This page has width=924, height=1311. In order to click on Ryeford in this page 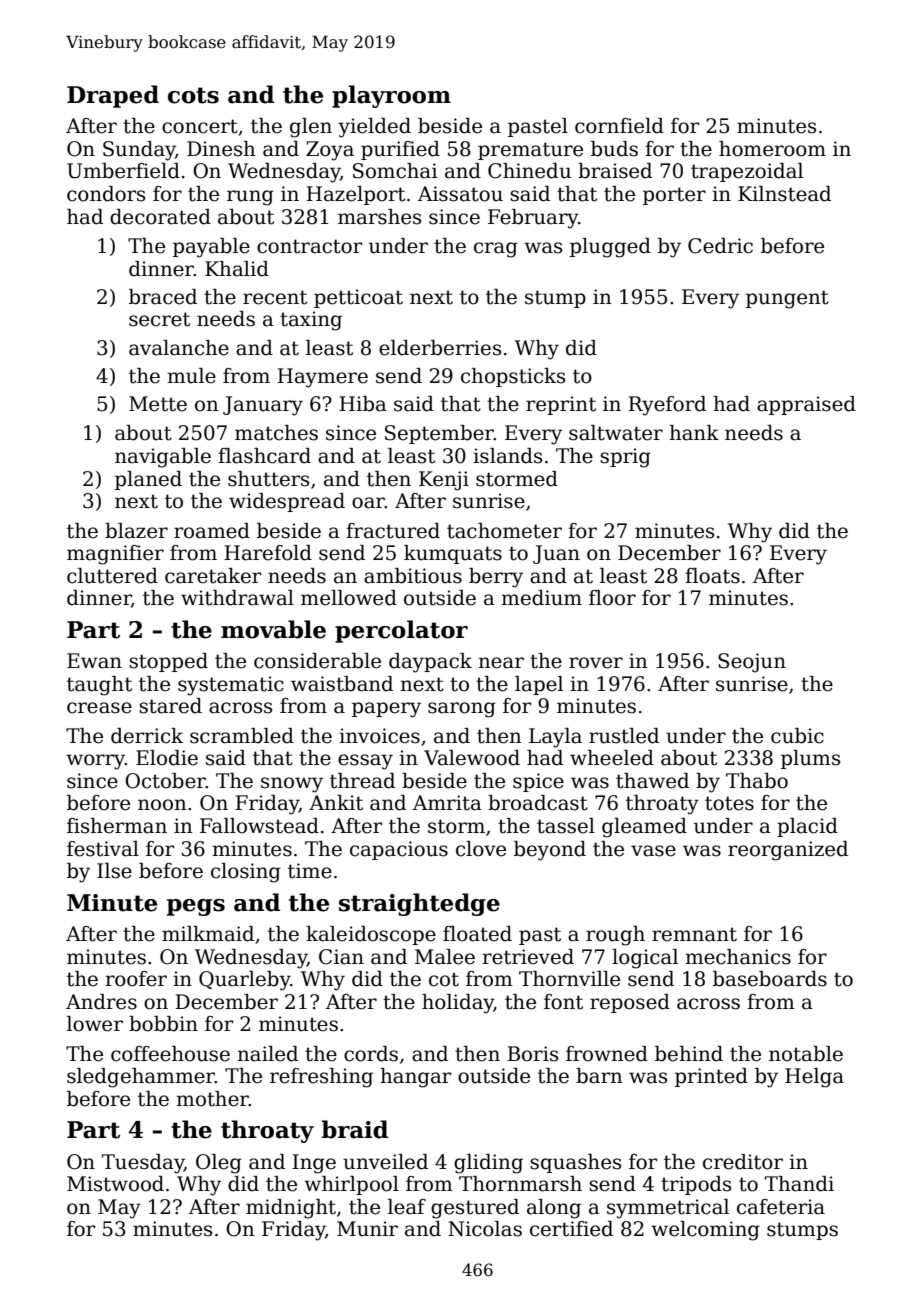, I will do `click(667, 406)`.
